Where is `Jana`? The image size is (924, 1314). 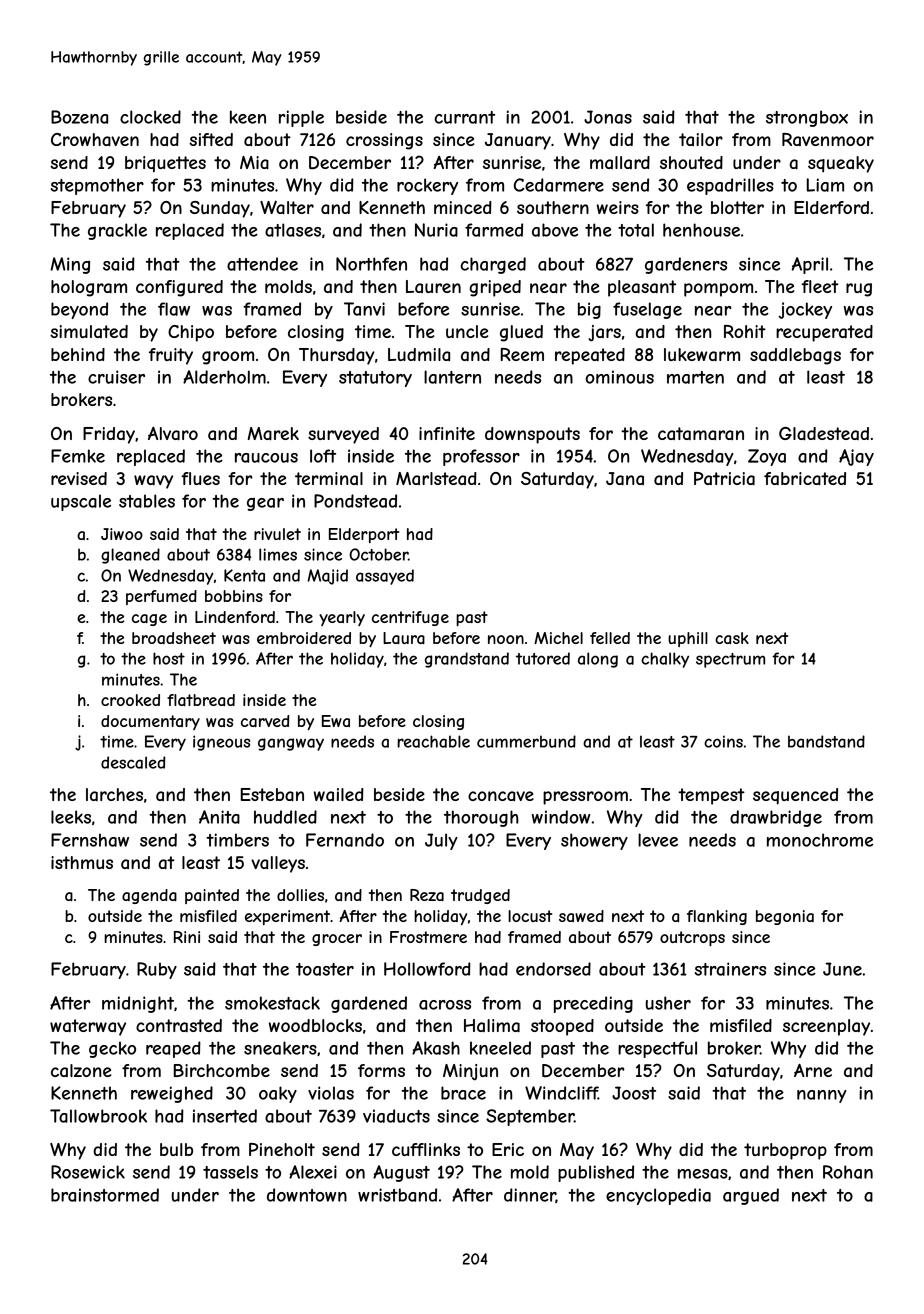
Jana is located at coordinates (625, 479).
